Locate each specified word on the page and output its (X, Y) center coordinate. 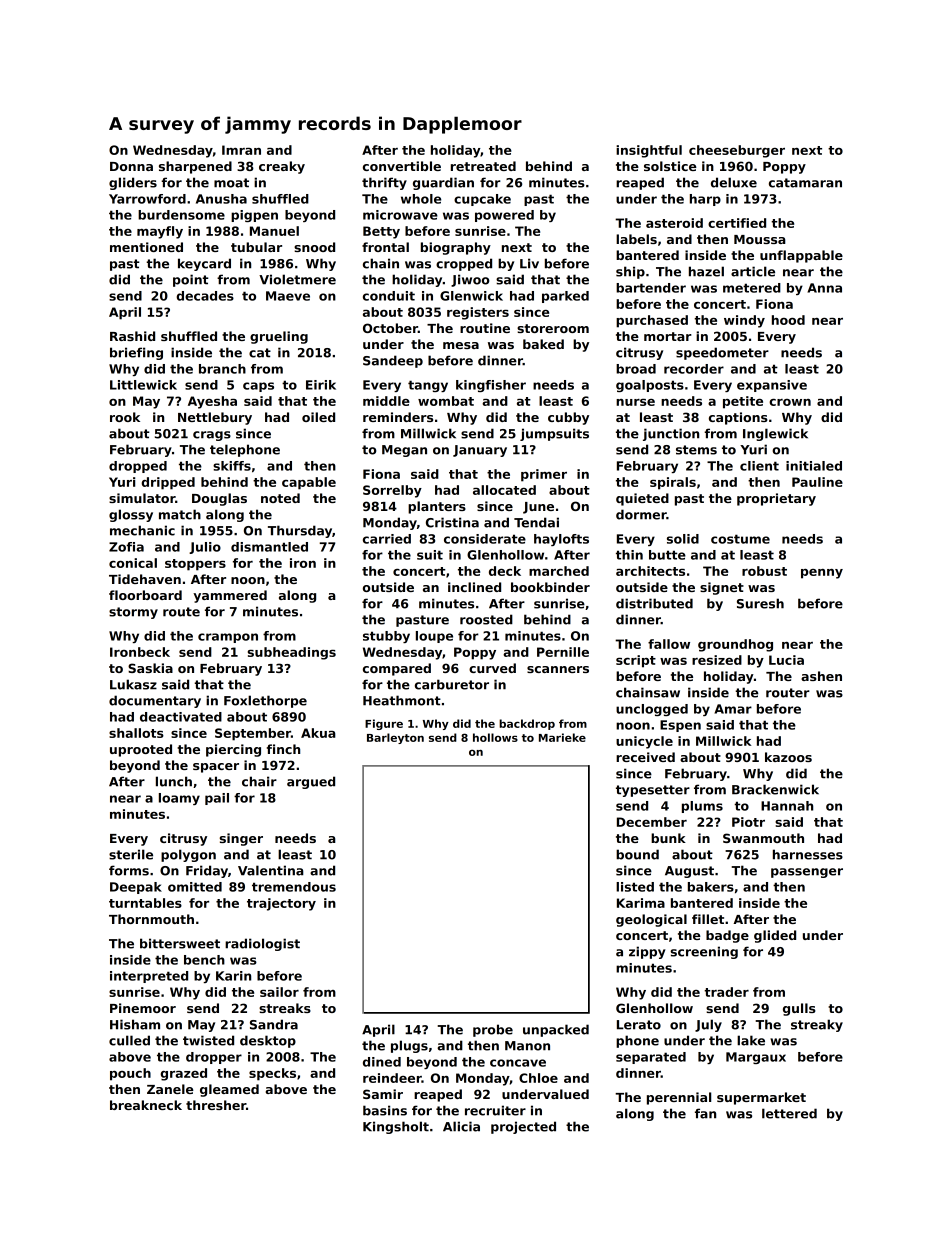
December (652, 822)
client (759, 466)
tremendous (294, 887)
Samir (383, 1094)
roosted (486, 619)
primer (544, 475)
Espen (680, 726)
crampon (228, 638)
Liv (529, 263)
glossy (131, 515)
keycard (204, 264)
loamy (179, 799)
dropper (214, 1058)
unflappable (801, 256)
